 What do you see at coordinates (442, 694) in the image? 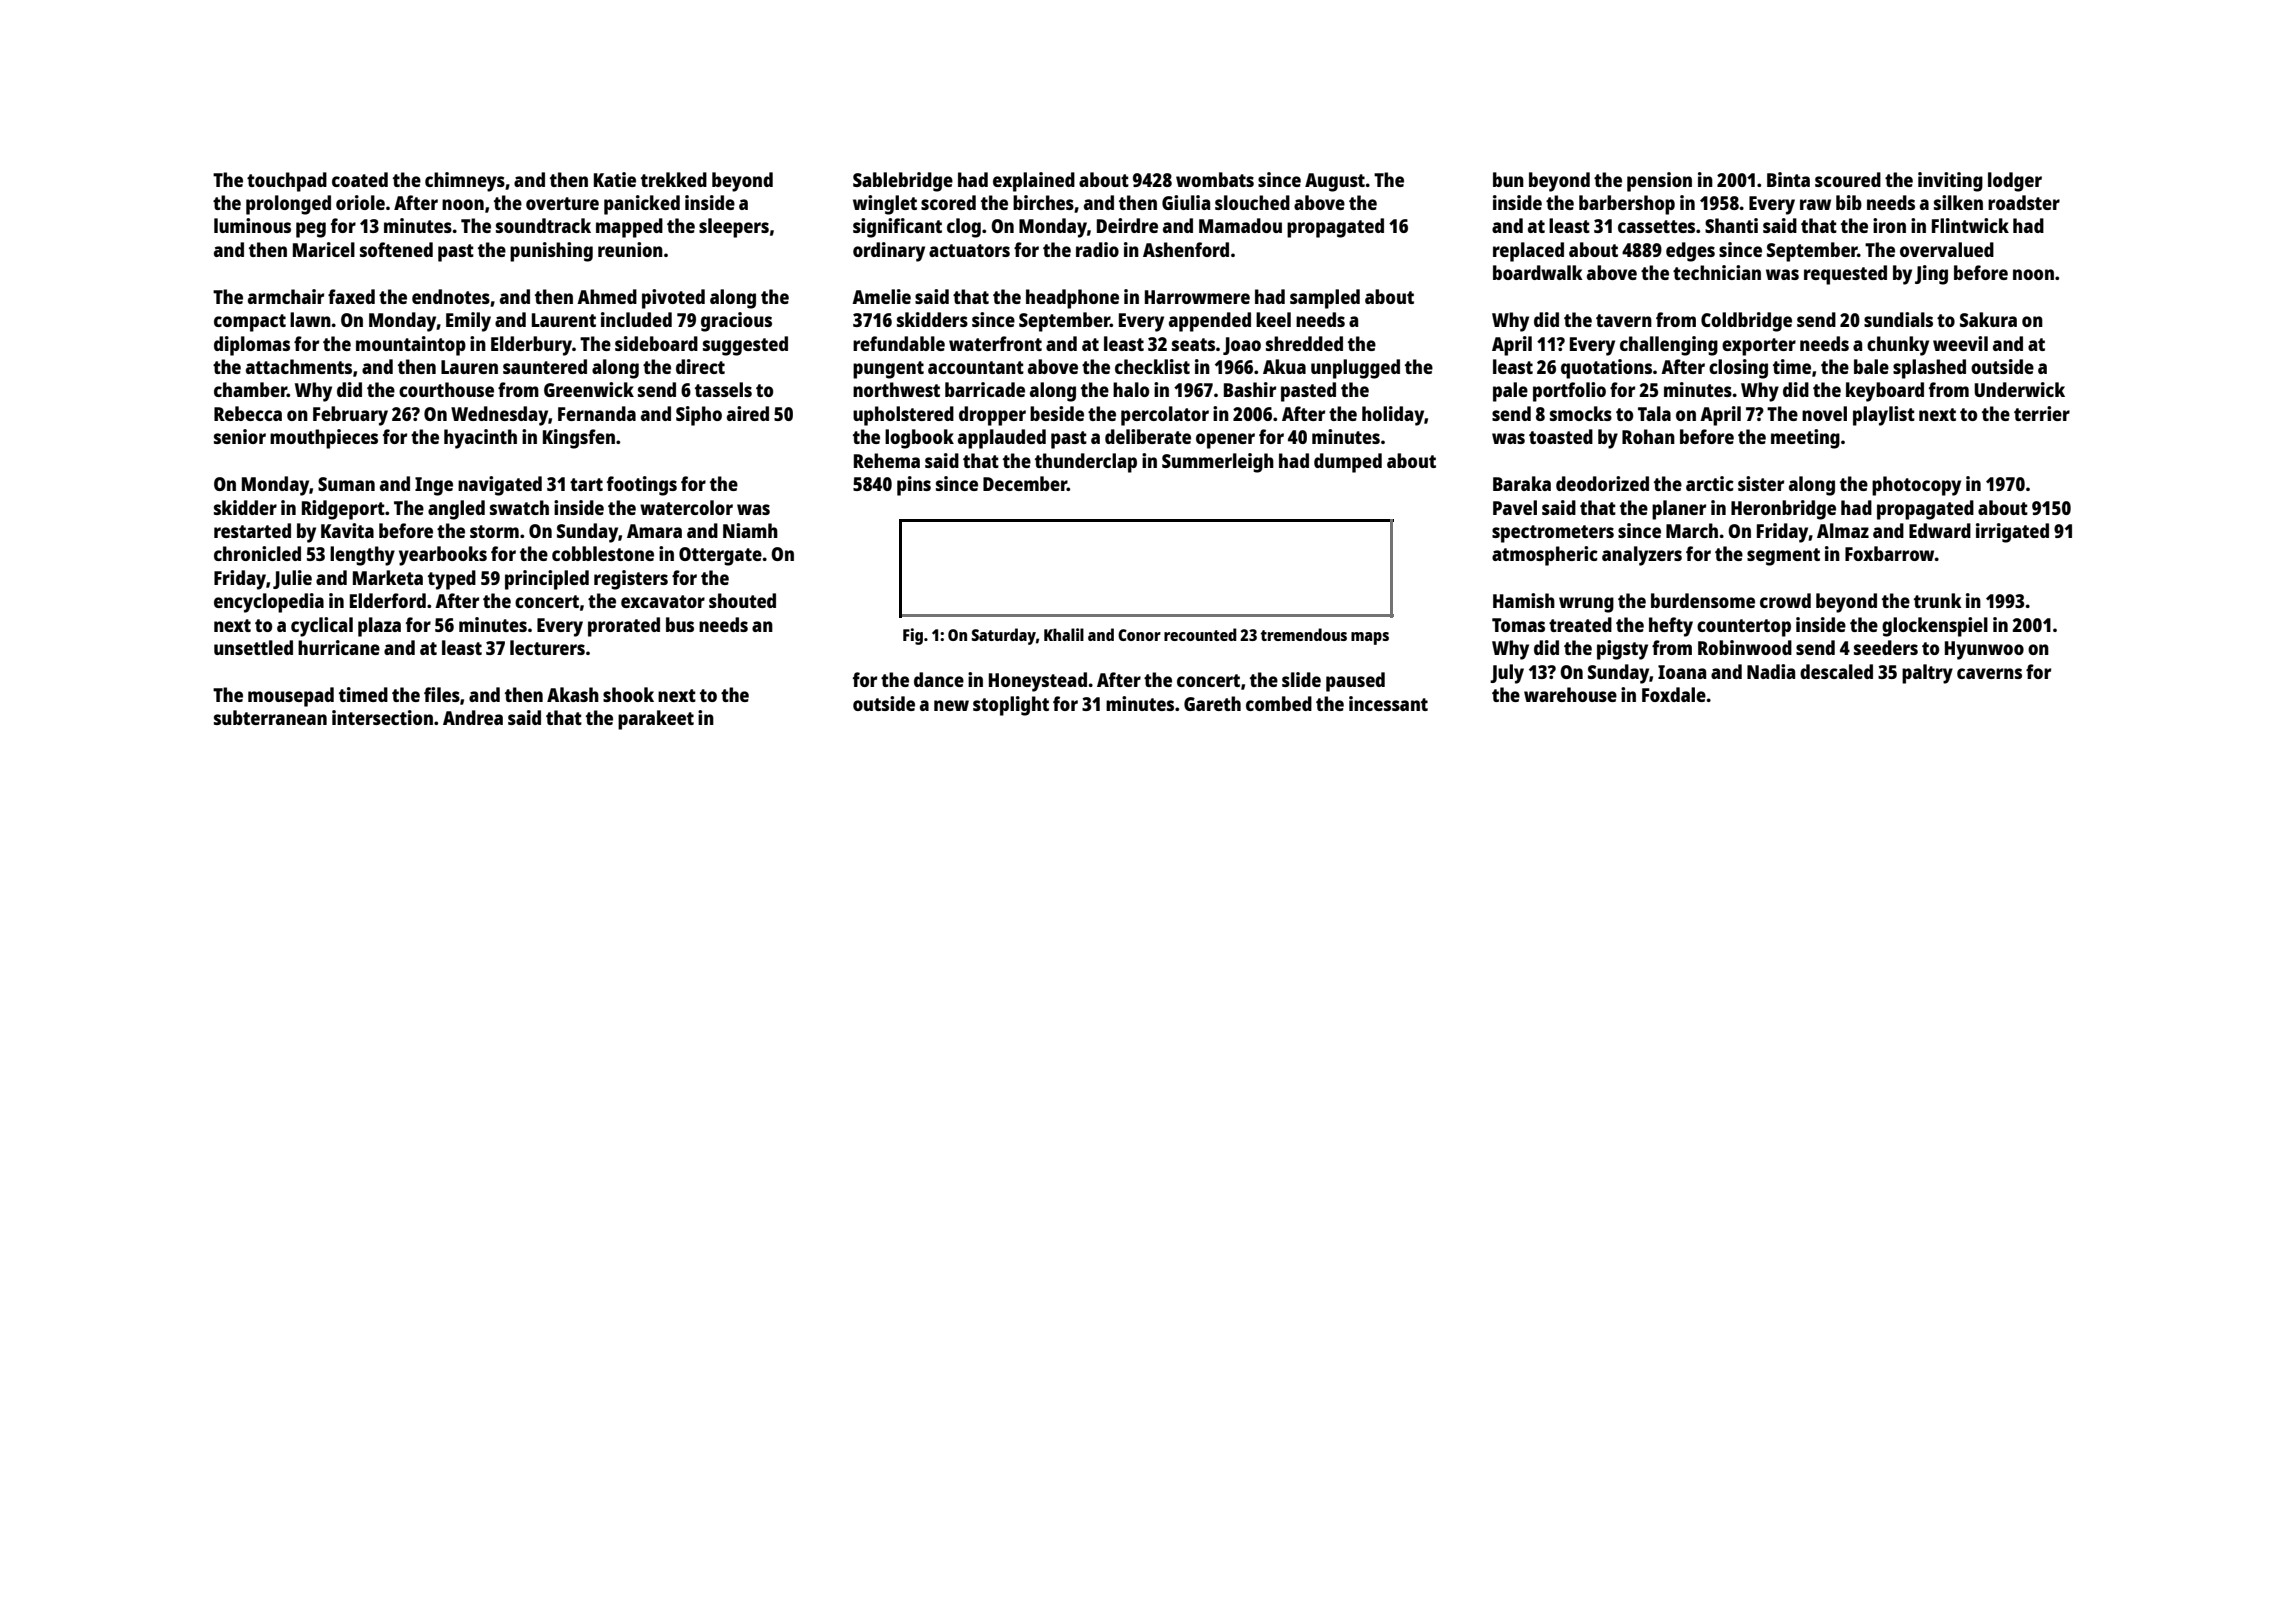
I see `files` at bounding box center [442, 694].
